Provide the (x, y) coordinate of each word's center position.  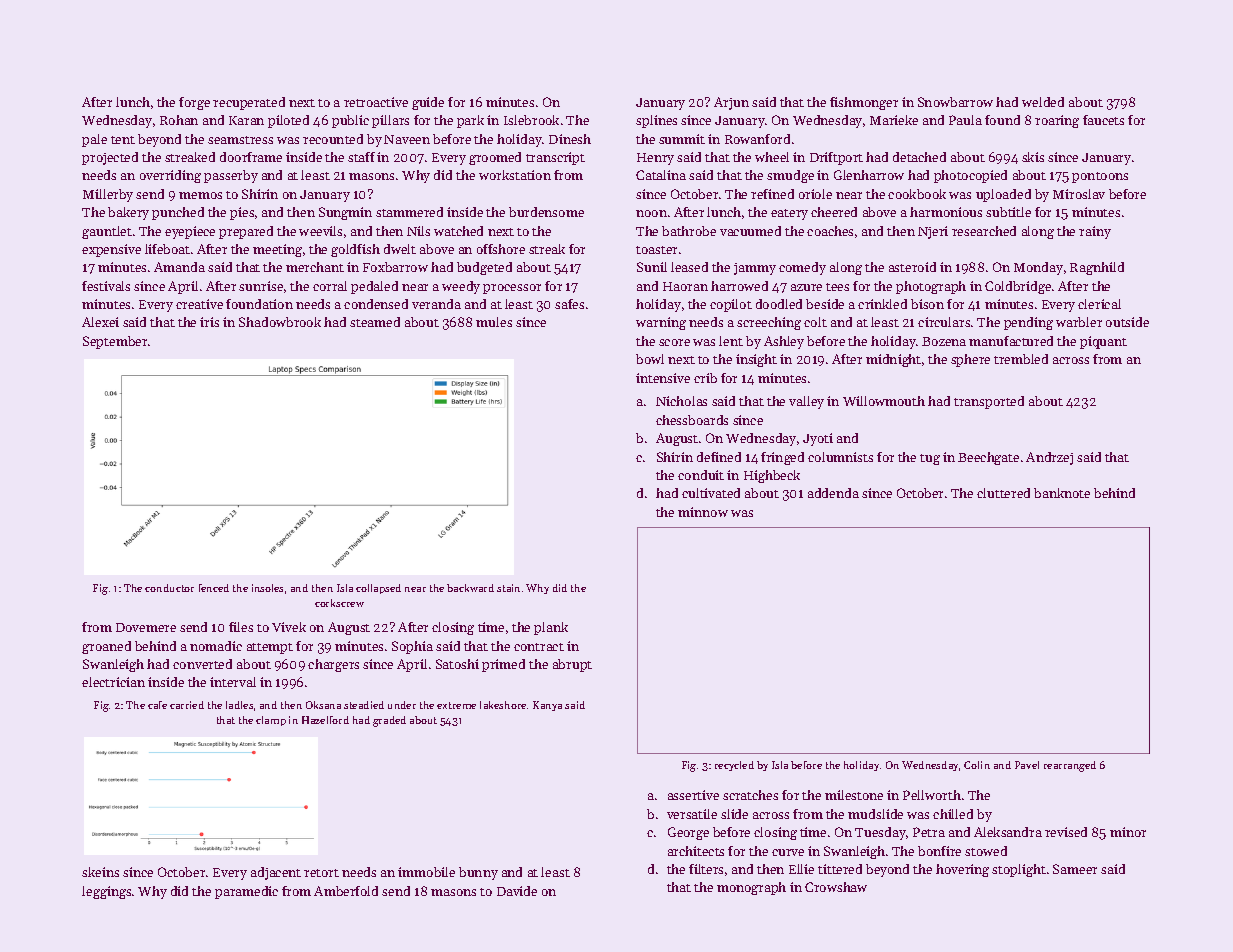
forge (194, 103)
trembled (1021, 359)
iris (209, 322)
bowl (650, 359)
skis (1033, 157)
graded (389, 721)
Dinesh (570, 139)
